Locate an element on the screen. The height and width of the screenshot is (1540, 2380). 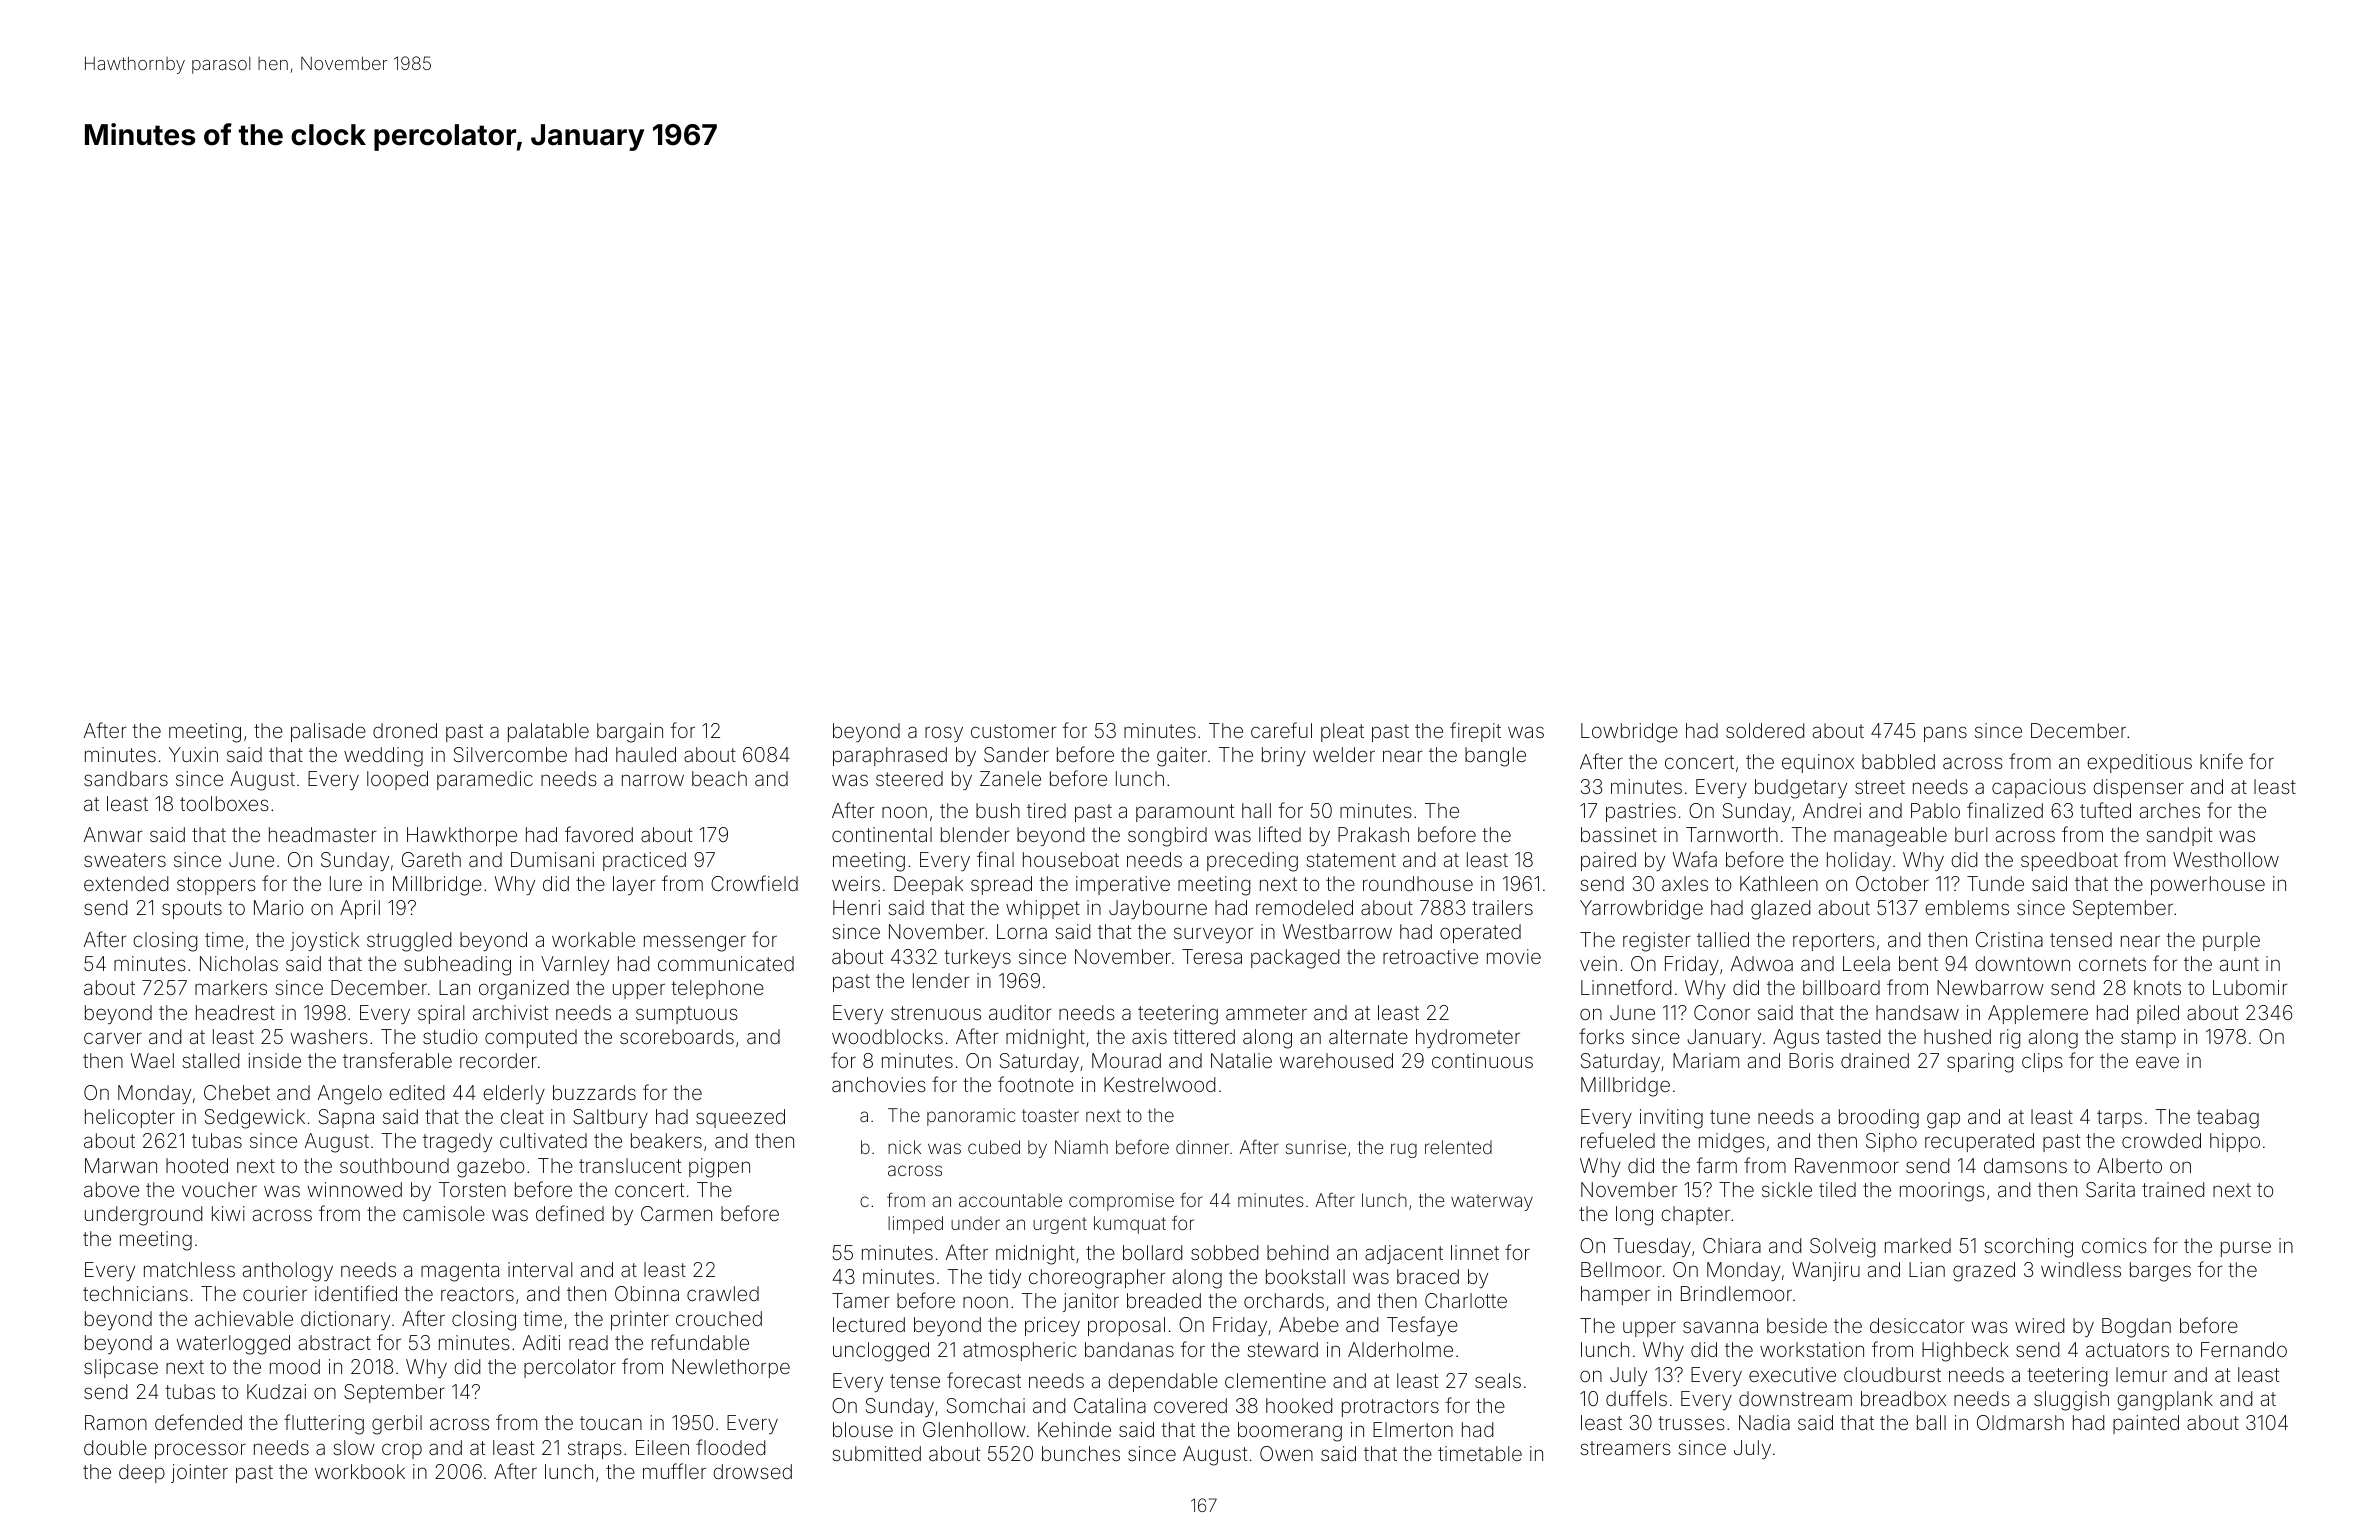
pans is located at coordinates (1945, 734).
